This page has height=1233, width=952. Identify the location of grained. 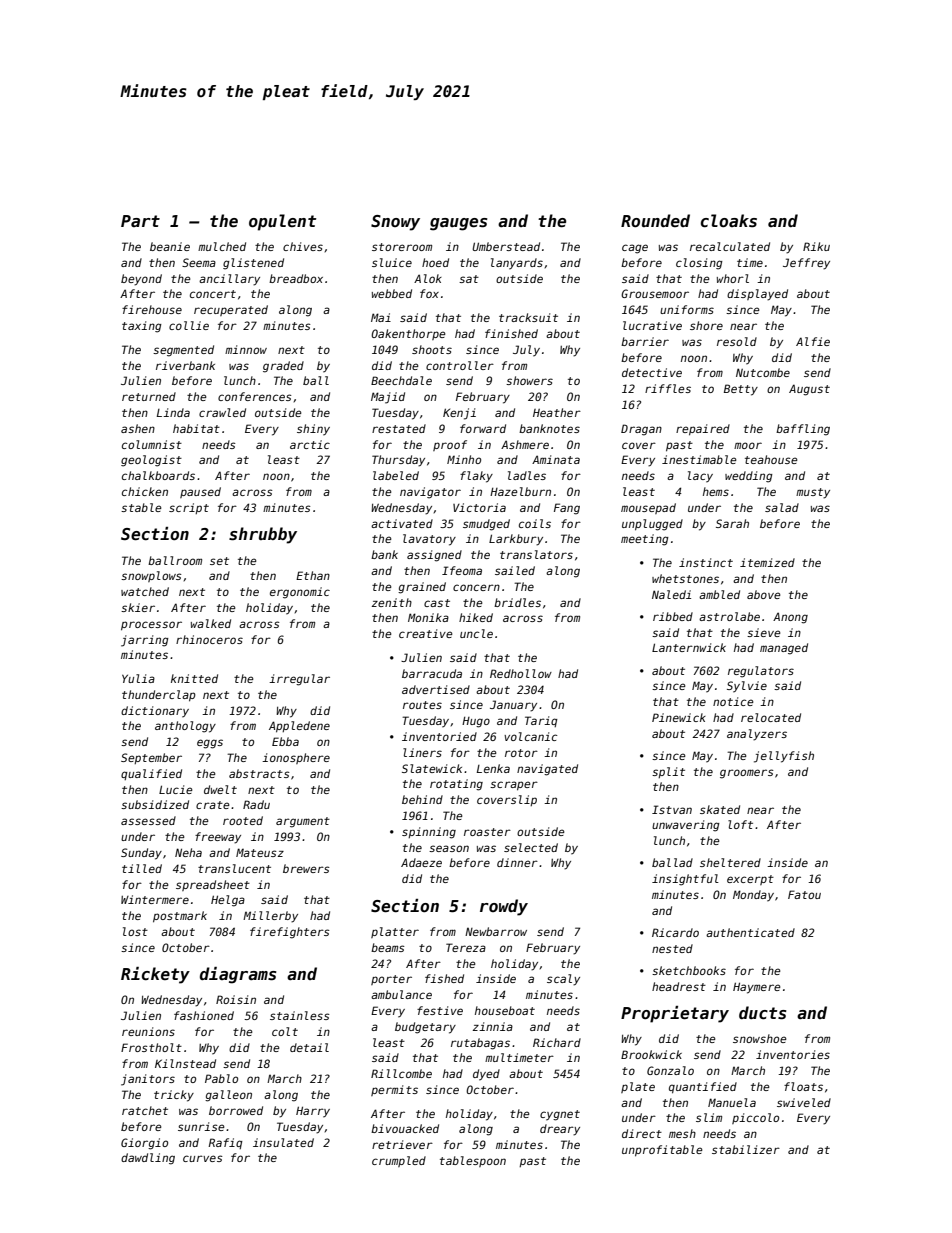
(422, 588).
